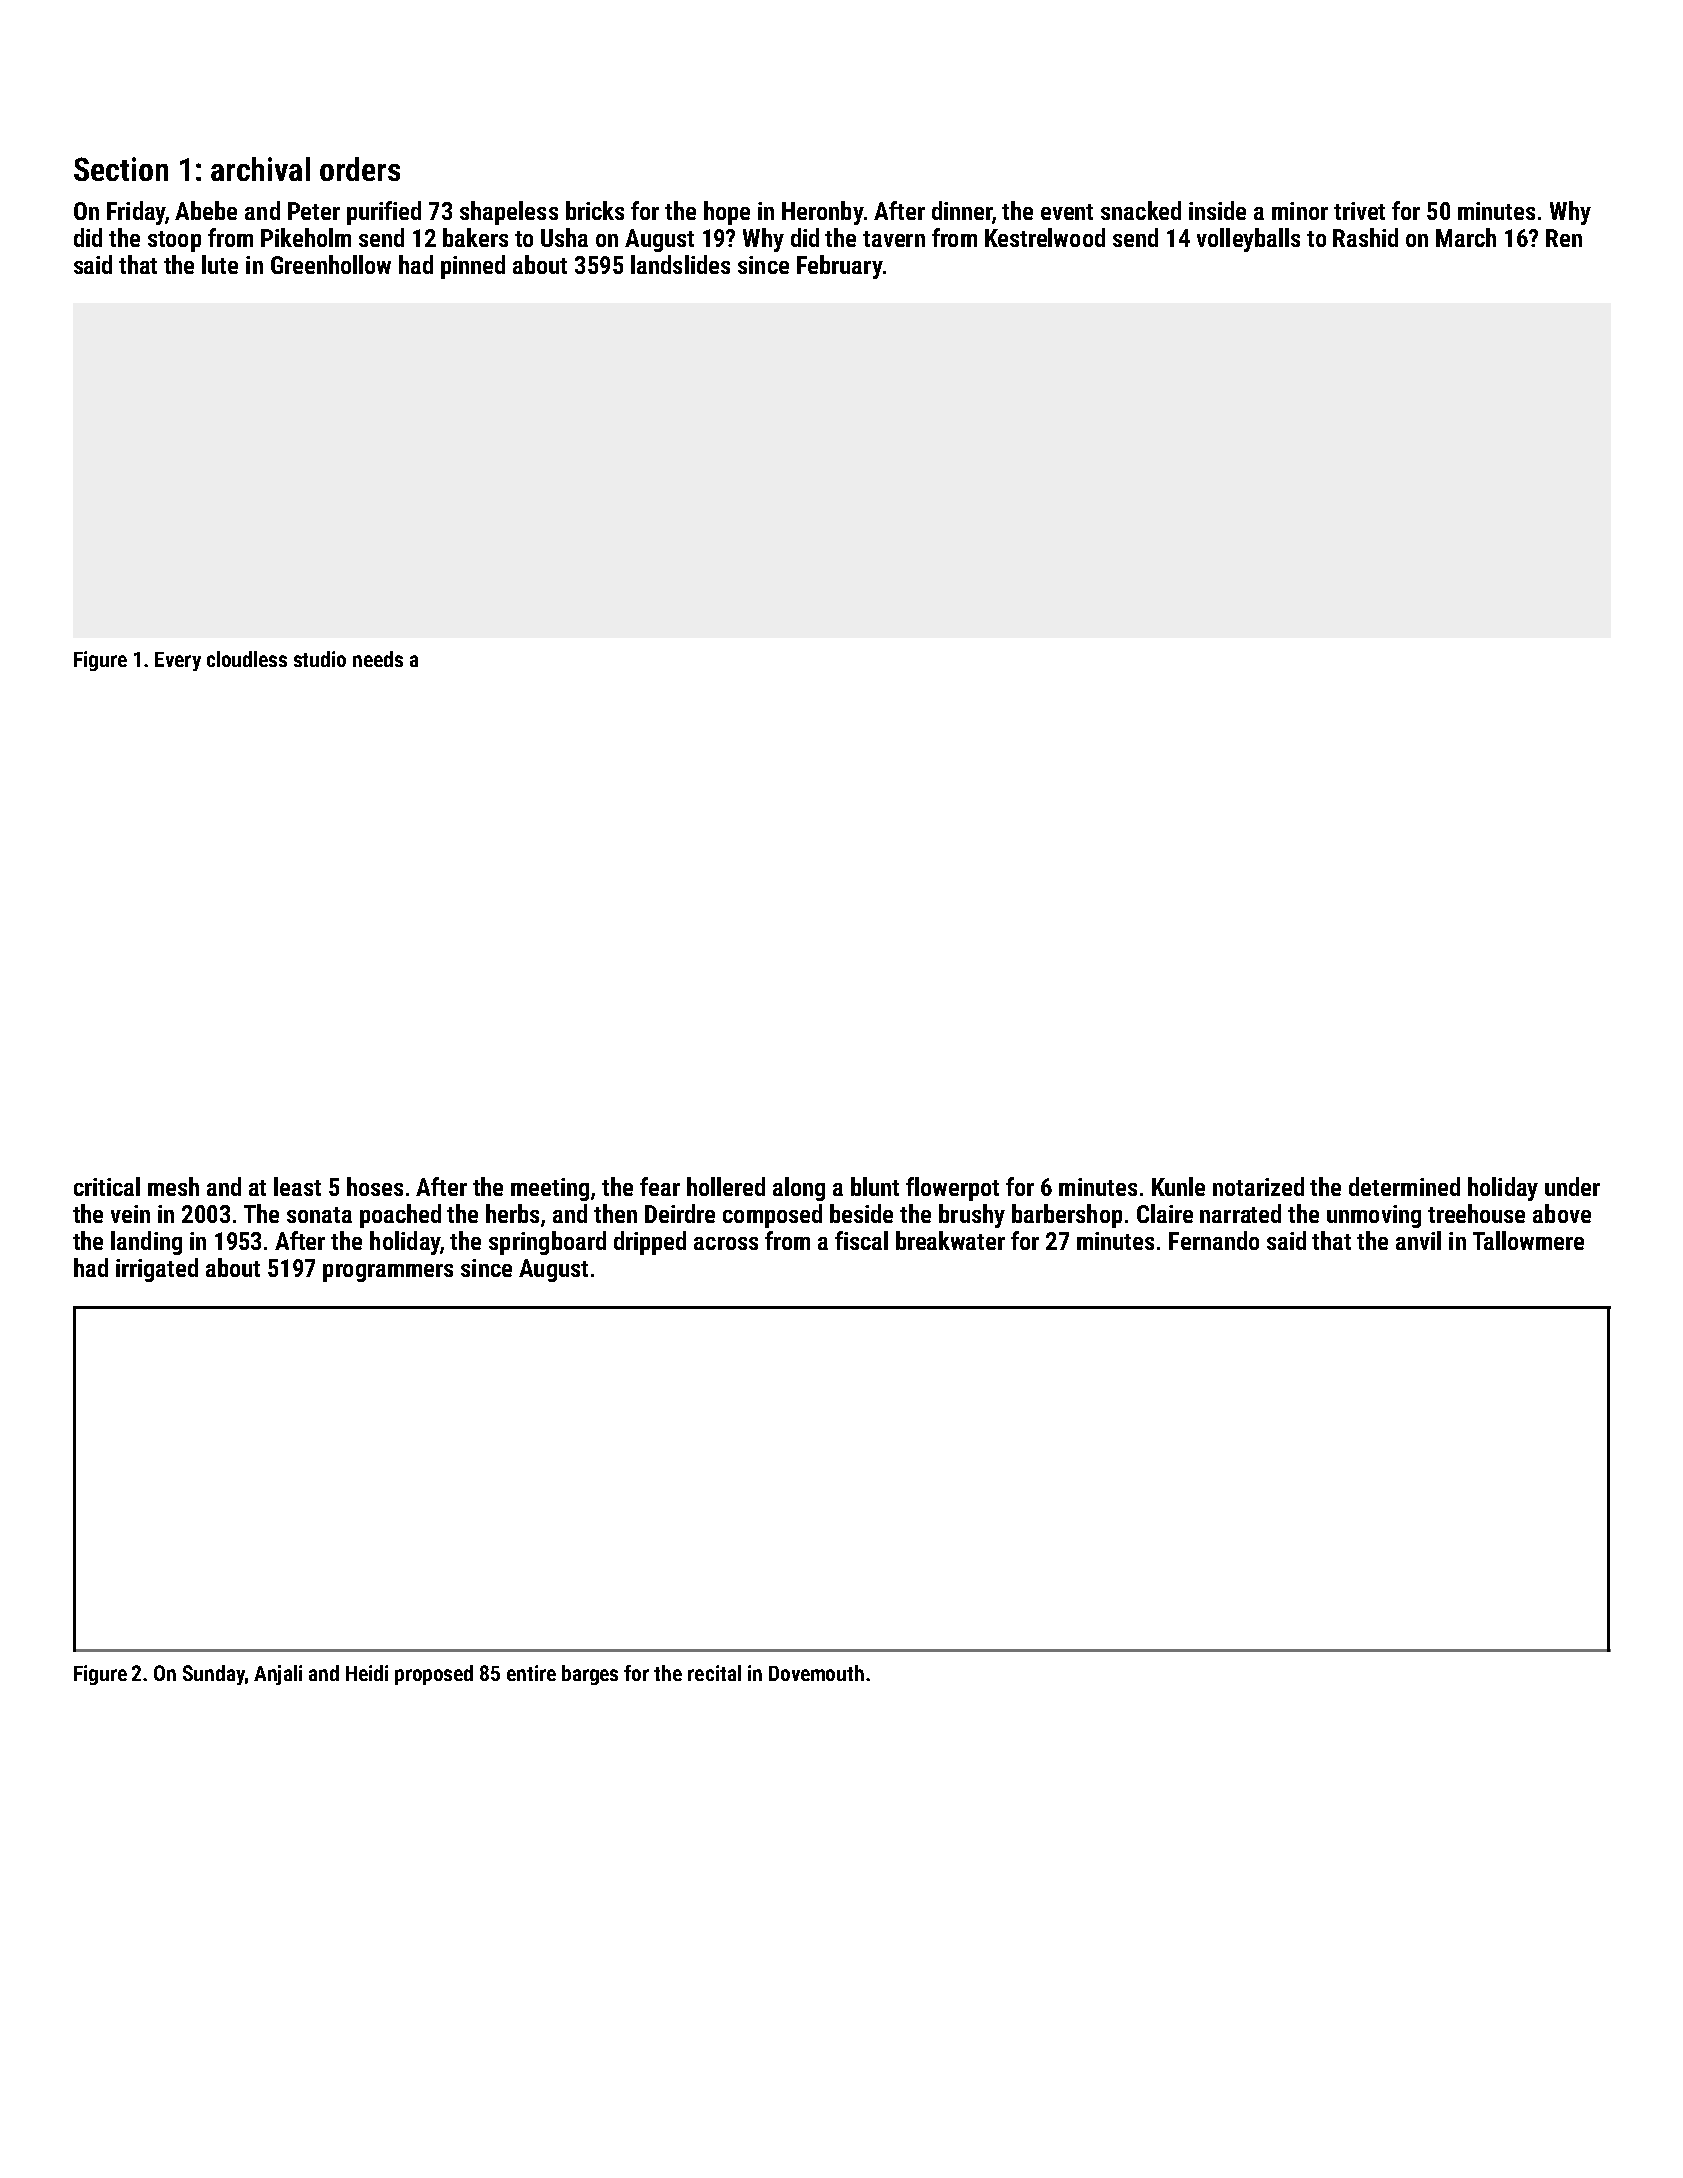 The image size is (1683, 2178). I want to click on Dovemouth, so click(816, 1673).
